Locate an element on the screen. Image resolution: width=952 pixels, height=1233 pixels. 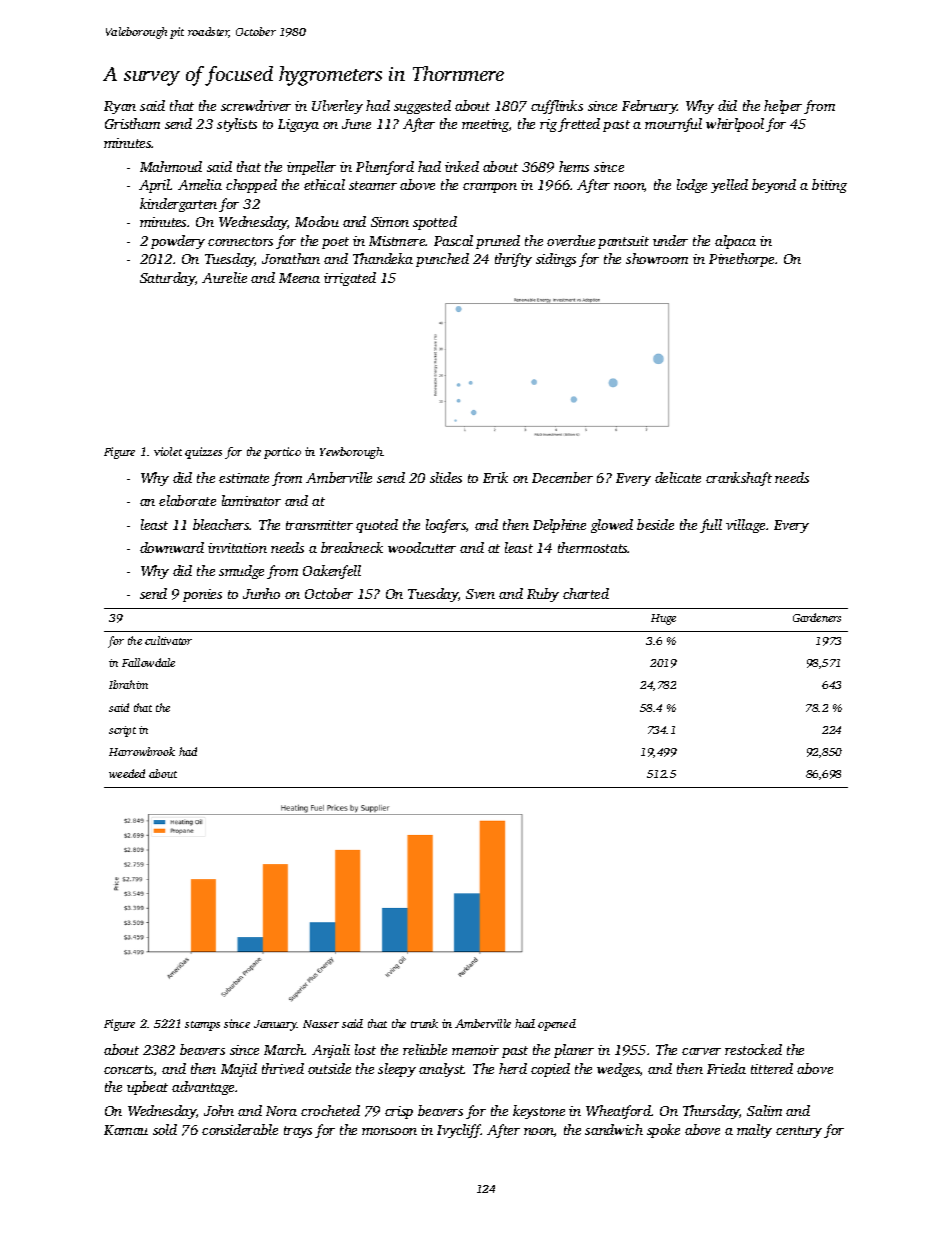
restocked is located at coordinates (753, 1049).
